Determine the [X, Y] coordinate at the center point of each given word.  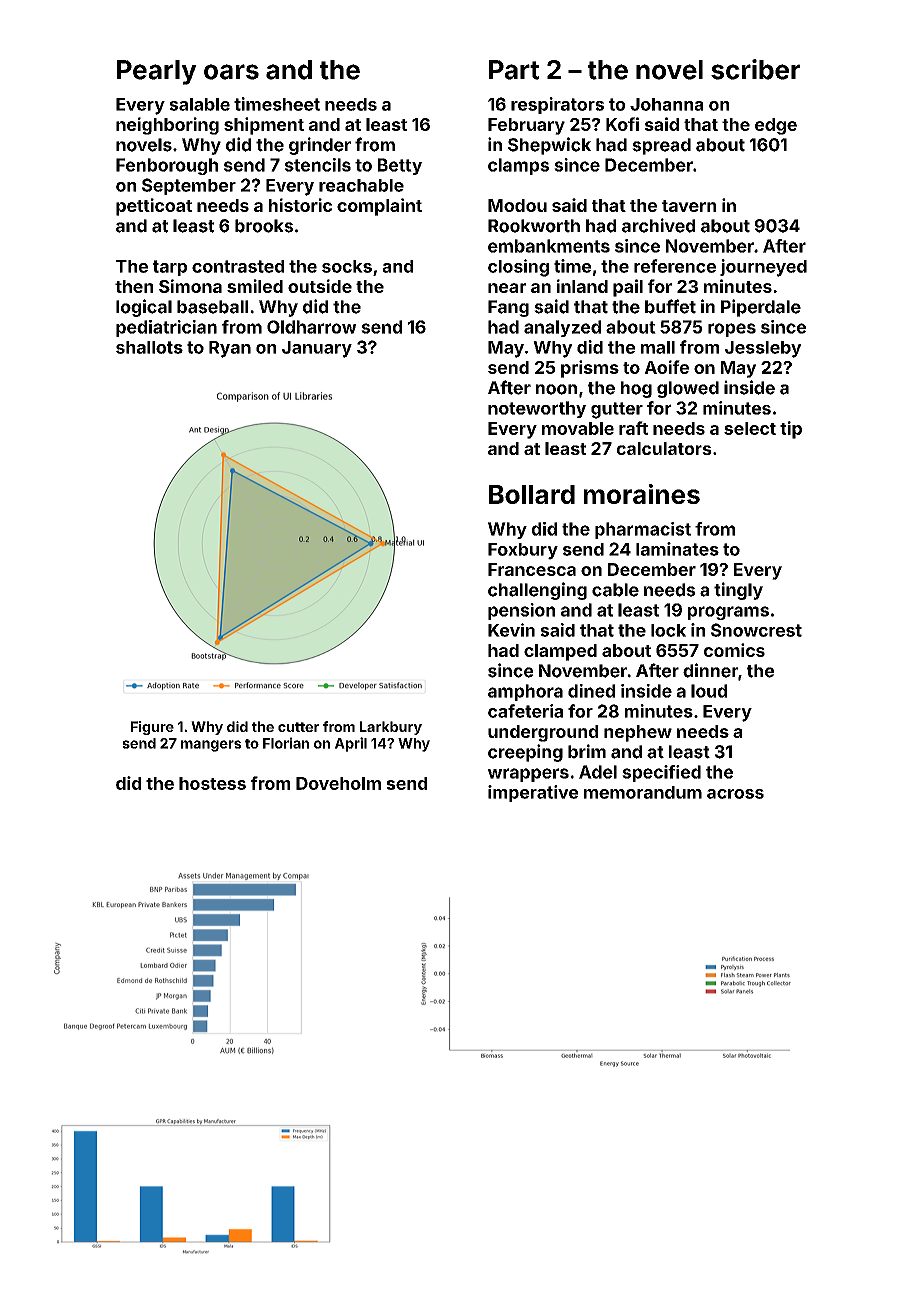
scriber [755, 69]
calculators [664, 448]
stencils [318, 165]
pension [521, 611]
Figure [152, 728]
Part [514, 70]
